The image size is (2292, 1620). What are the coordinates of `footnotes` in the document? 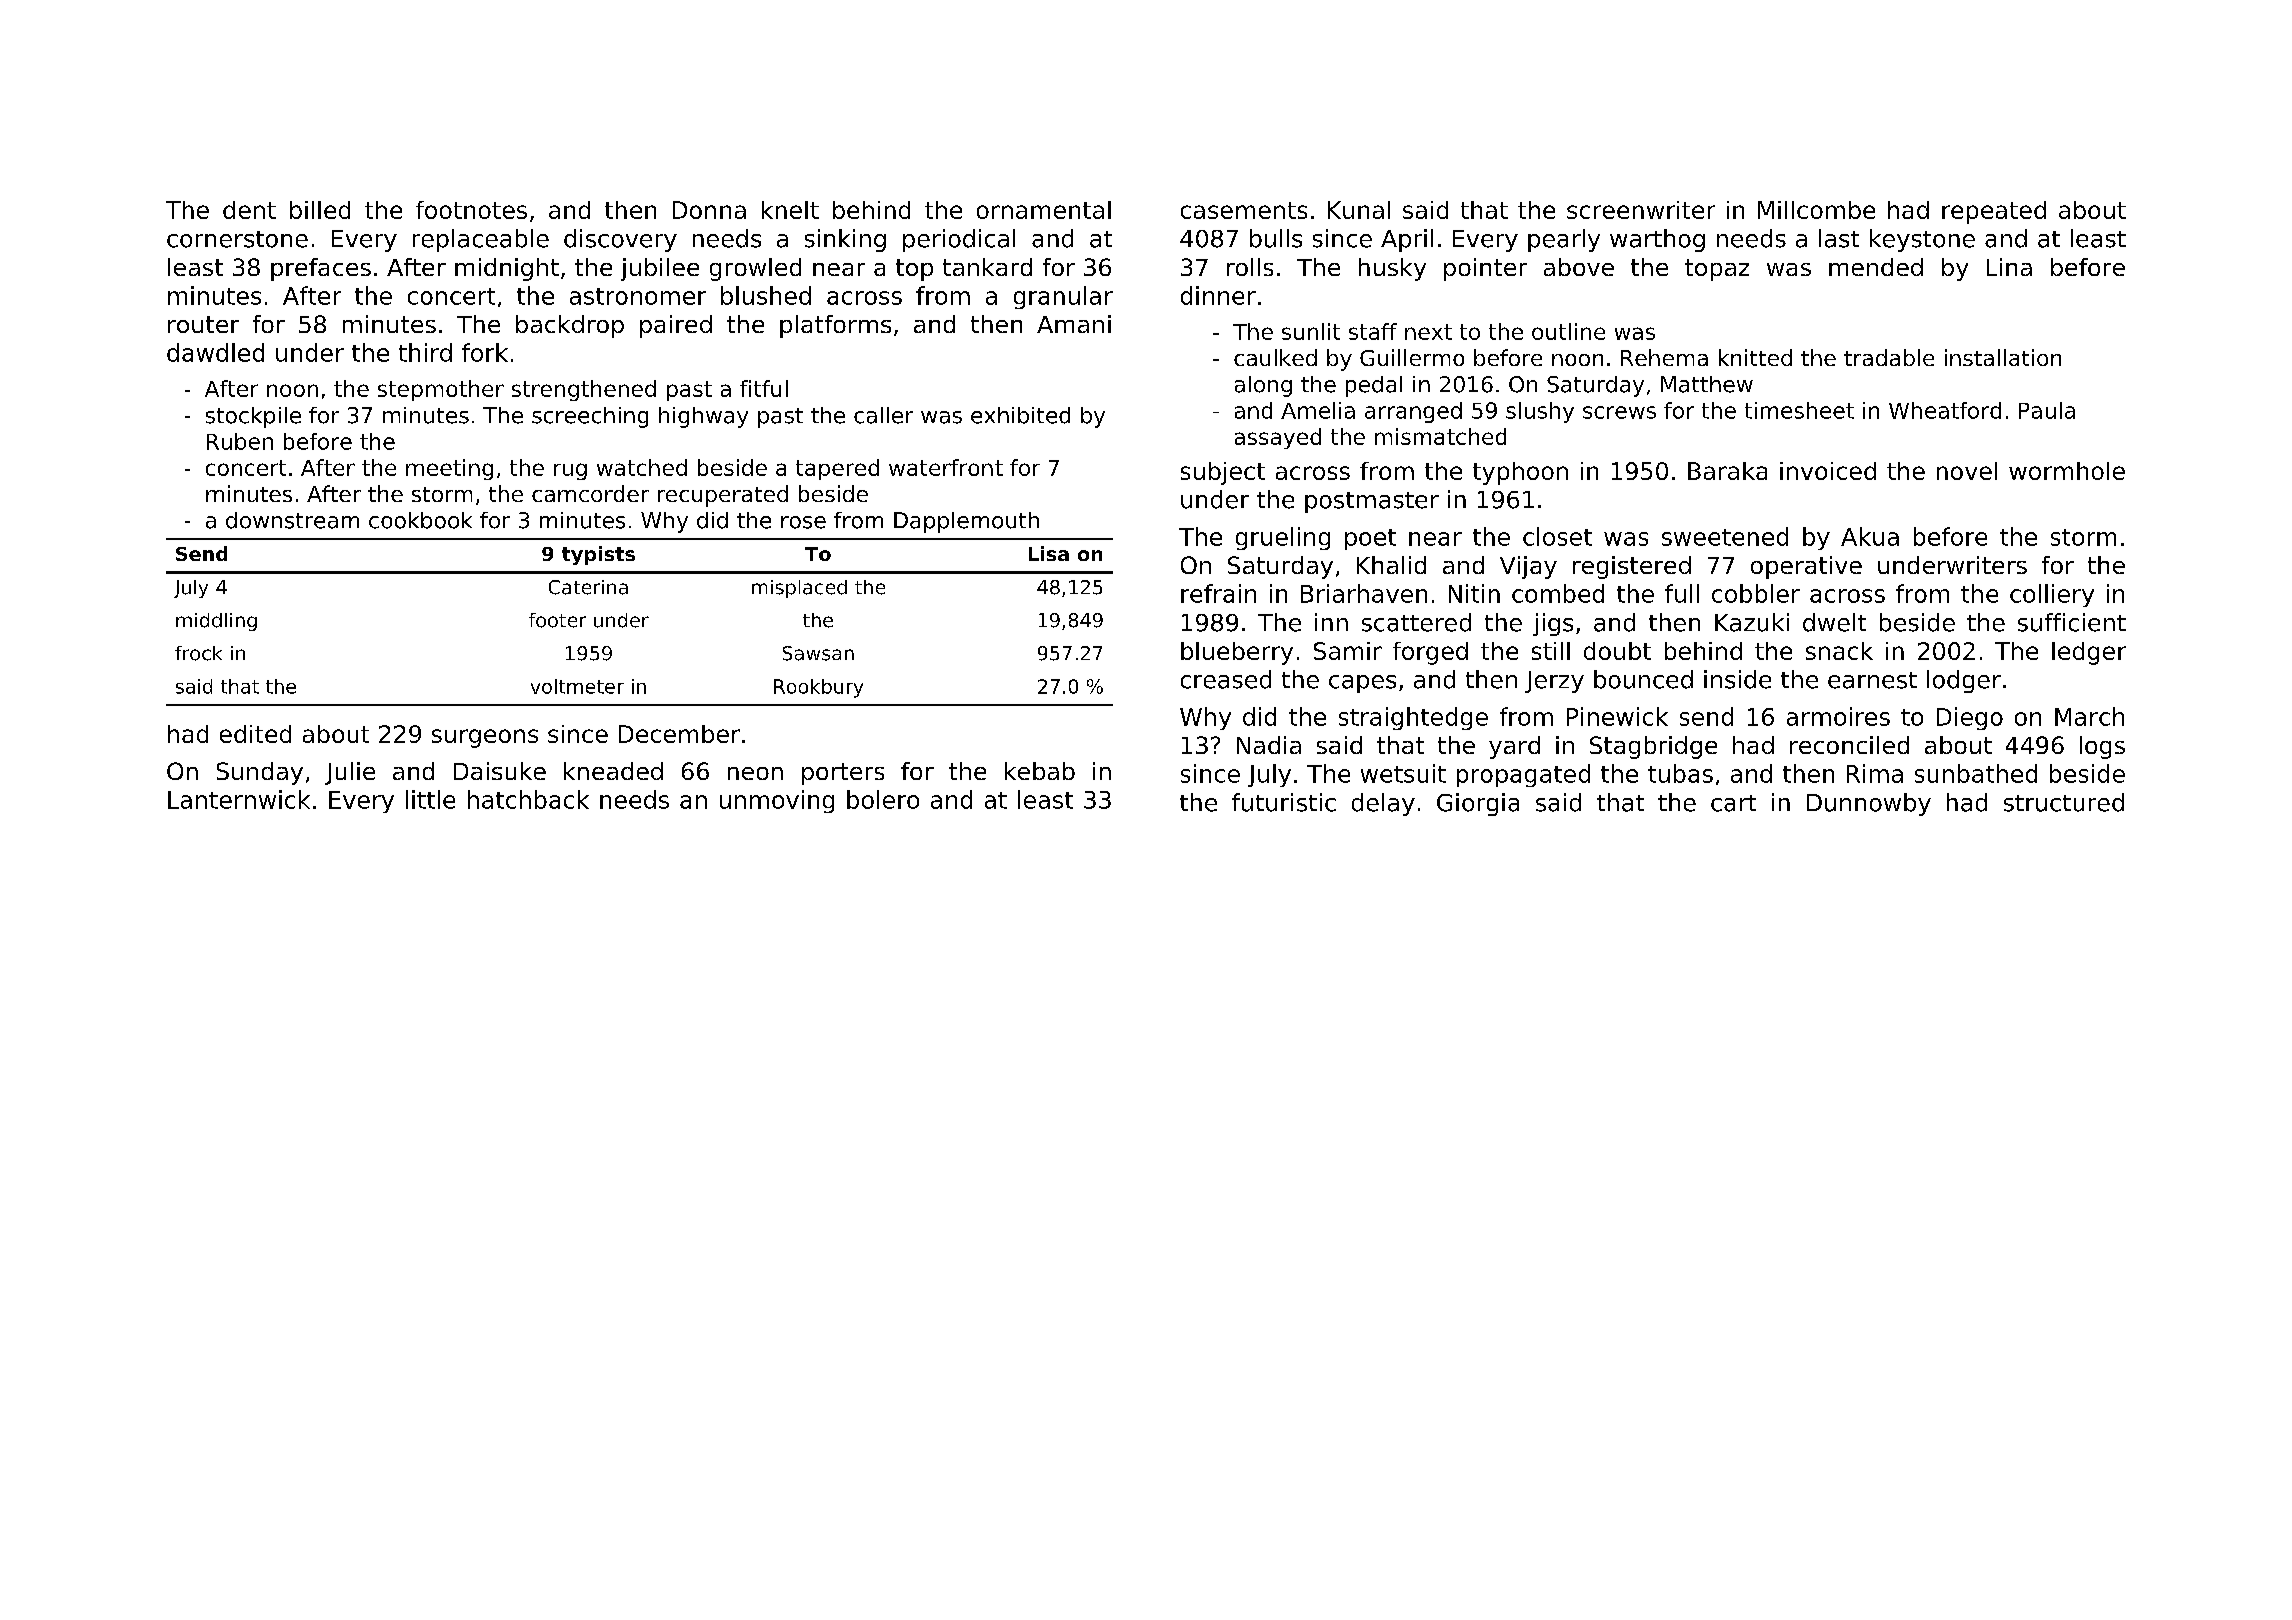 It's located at (471, 210).
